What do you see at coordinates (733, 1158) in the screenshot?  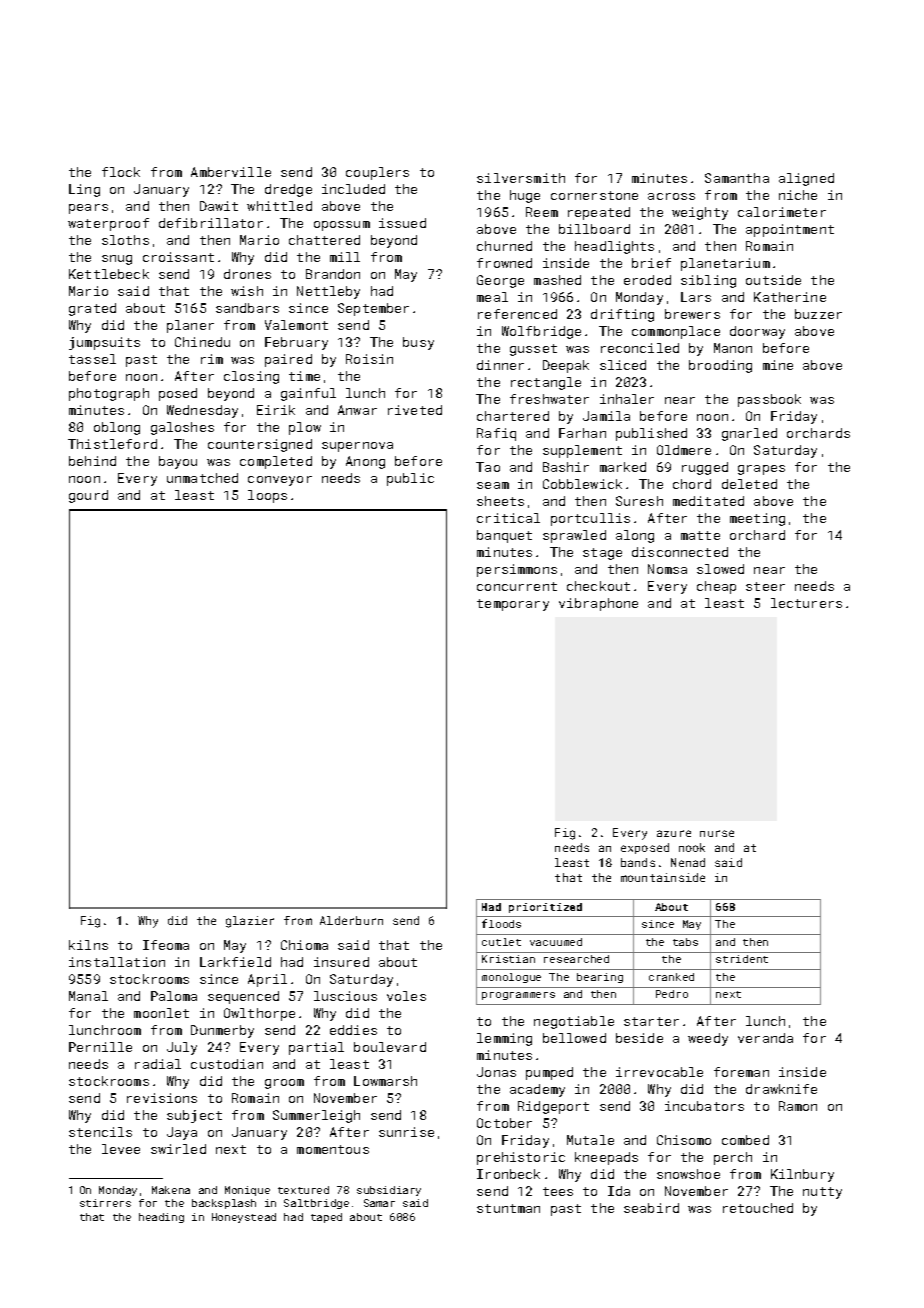 I see `perch` at bounding box center [733, 1158].
